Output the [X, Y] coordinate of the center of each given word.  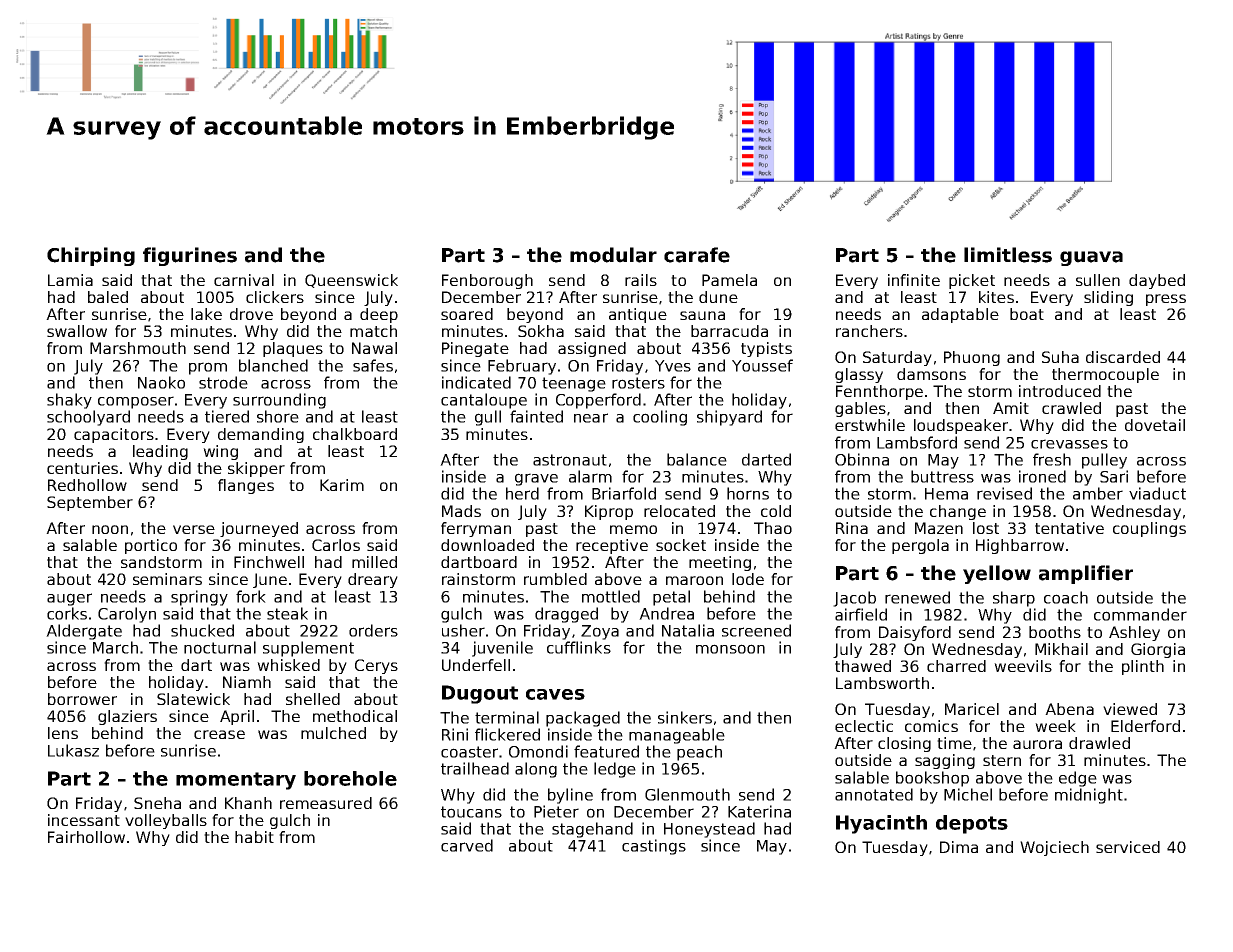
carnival [244, 280]
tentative [1069, 528]
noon [110, 529]
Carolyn [127, 615]
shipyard [729, 418]
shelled [313, 699]
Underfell [476, 665]
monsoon [730, 649]
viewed [1130, 709]
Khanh [248, 803]
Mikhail [1061, 649]
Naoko [161, 382]
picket [972, 281]
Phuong [972, 358]
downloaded [487, 545]
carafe [697, 255]
